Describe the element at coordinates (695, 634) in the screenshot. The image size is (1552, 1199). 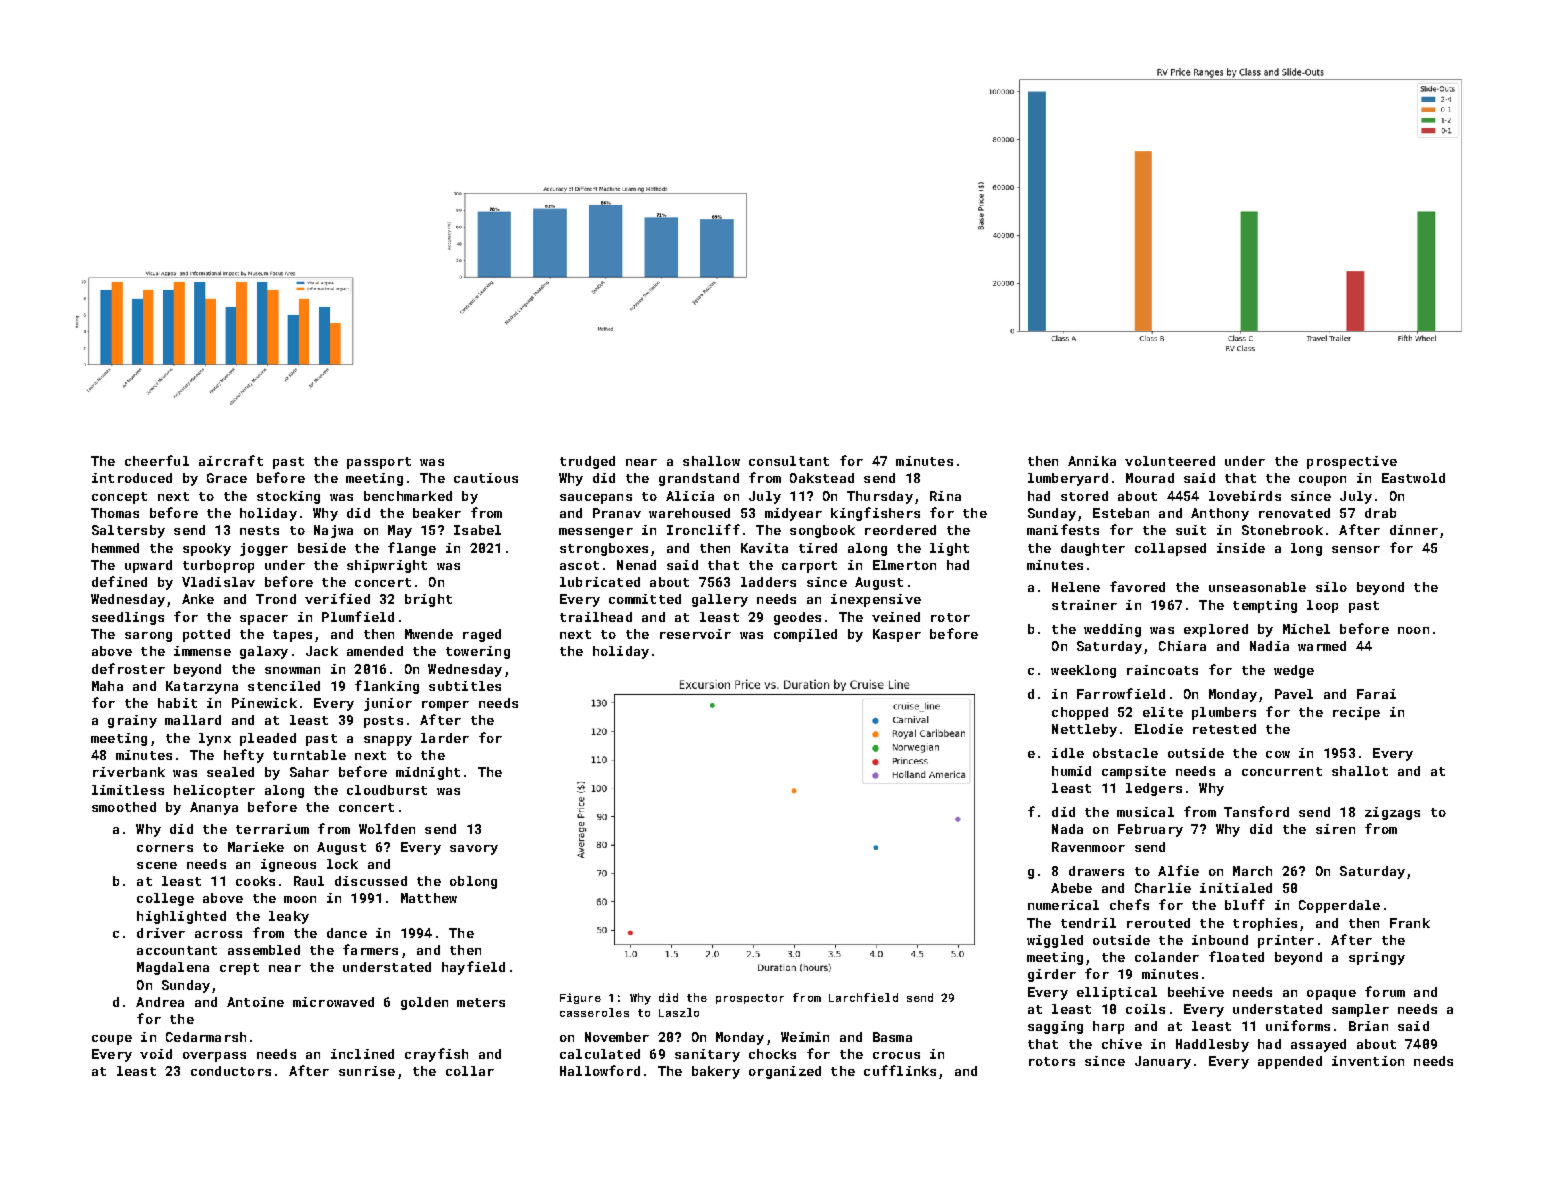
I see `reservoir` at that location.
